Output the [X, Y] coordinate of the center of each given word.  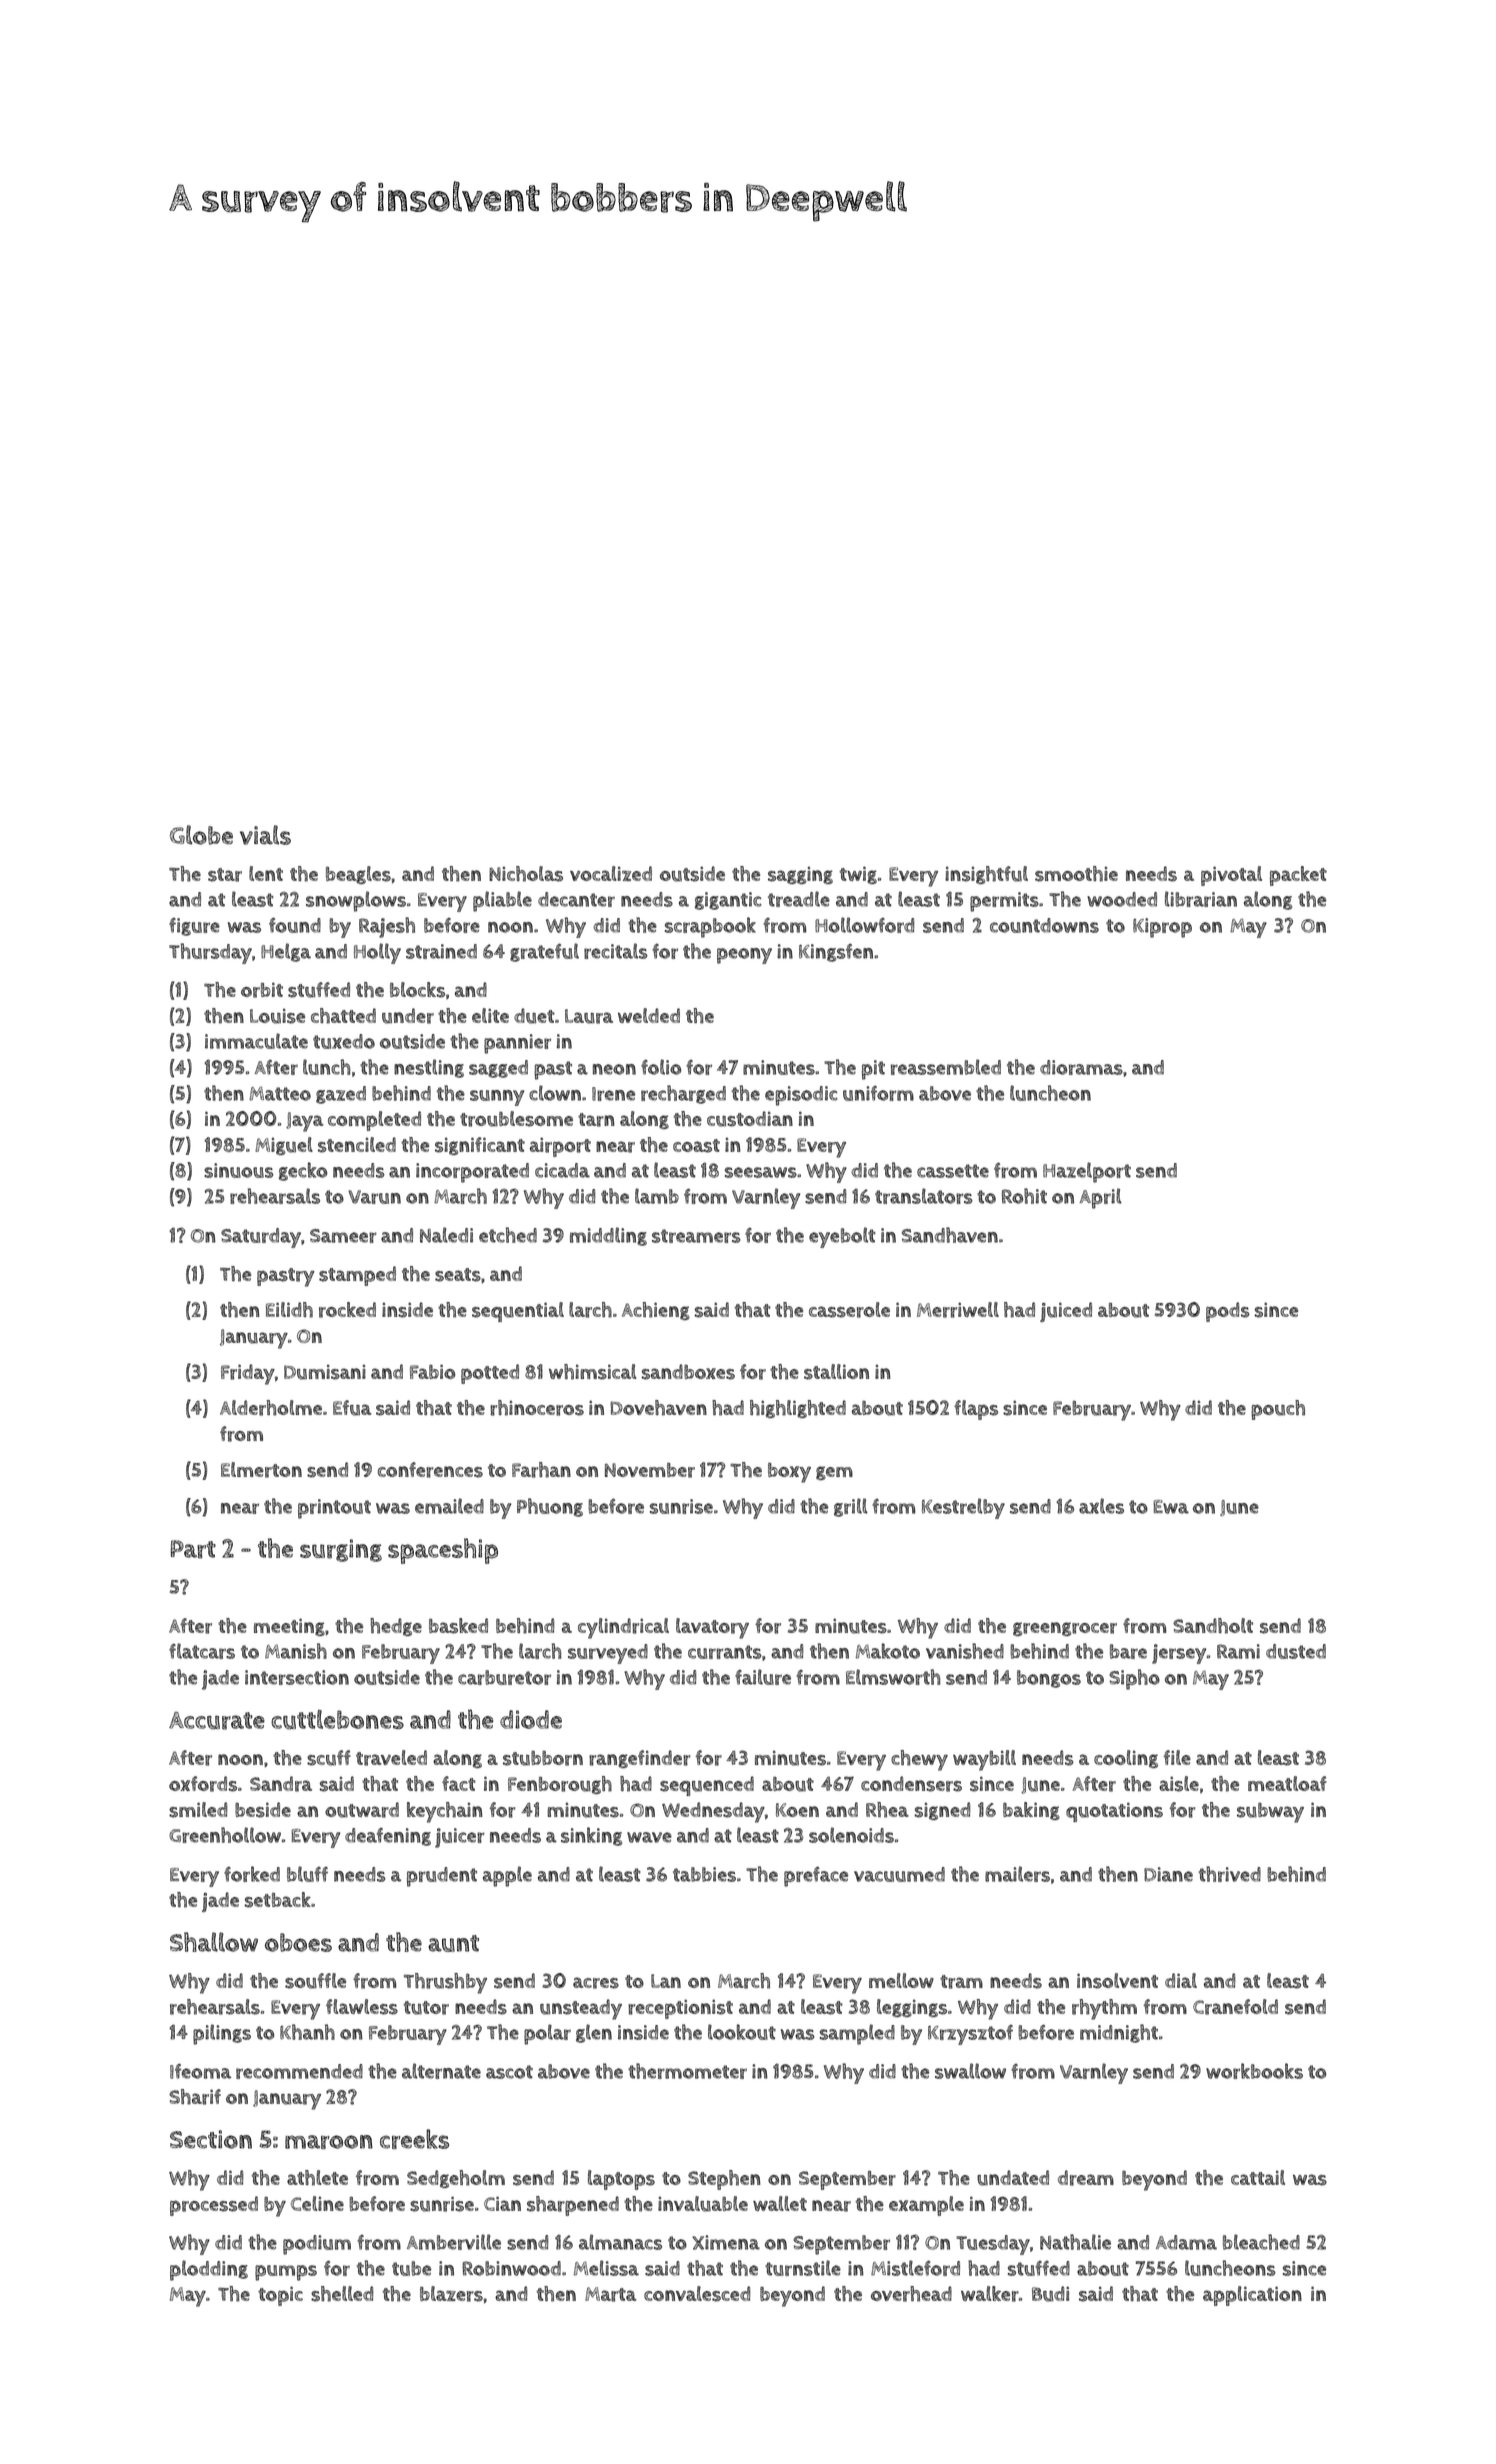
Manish [296, 1651]
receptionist [680, 2009]
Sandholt [1213, 1626]
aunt [453, 1943]
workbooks [1254, 2071]
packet [1298, 876]
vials [265, 835]
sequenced [707, 1786]
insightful [986, 875]
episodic [801, 1096]
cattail [1258, 2177]
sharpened [573, 2206]
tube [411, 2268]
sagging [800, 875]
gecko [303, 1171]
